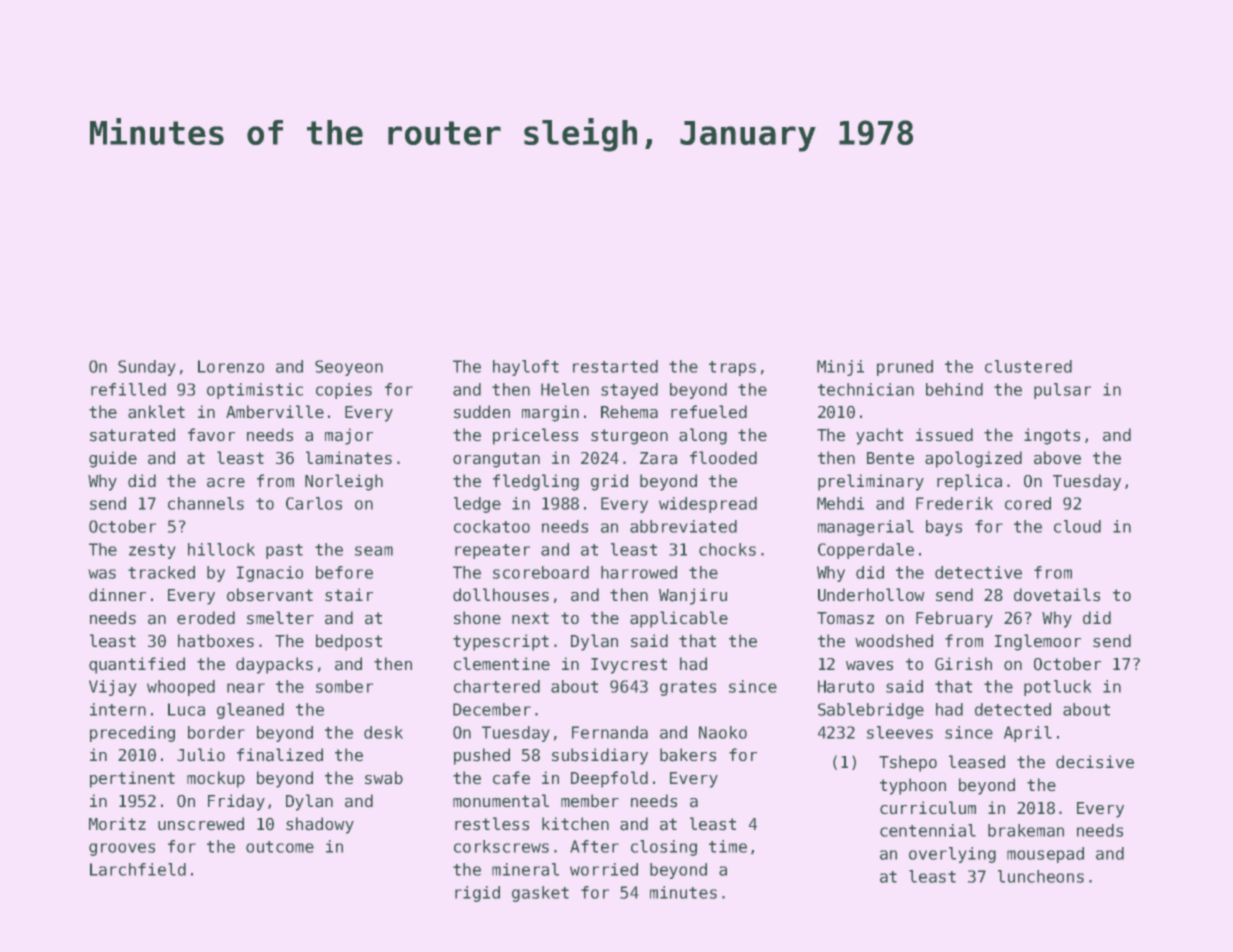  What do you see at coordinates (497, 686) in the screenshot?
I see `chartered` at bounding box center [497, 686].
